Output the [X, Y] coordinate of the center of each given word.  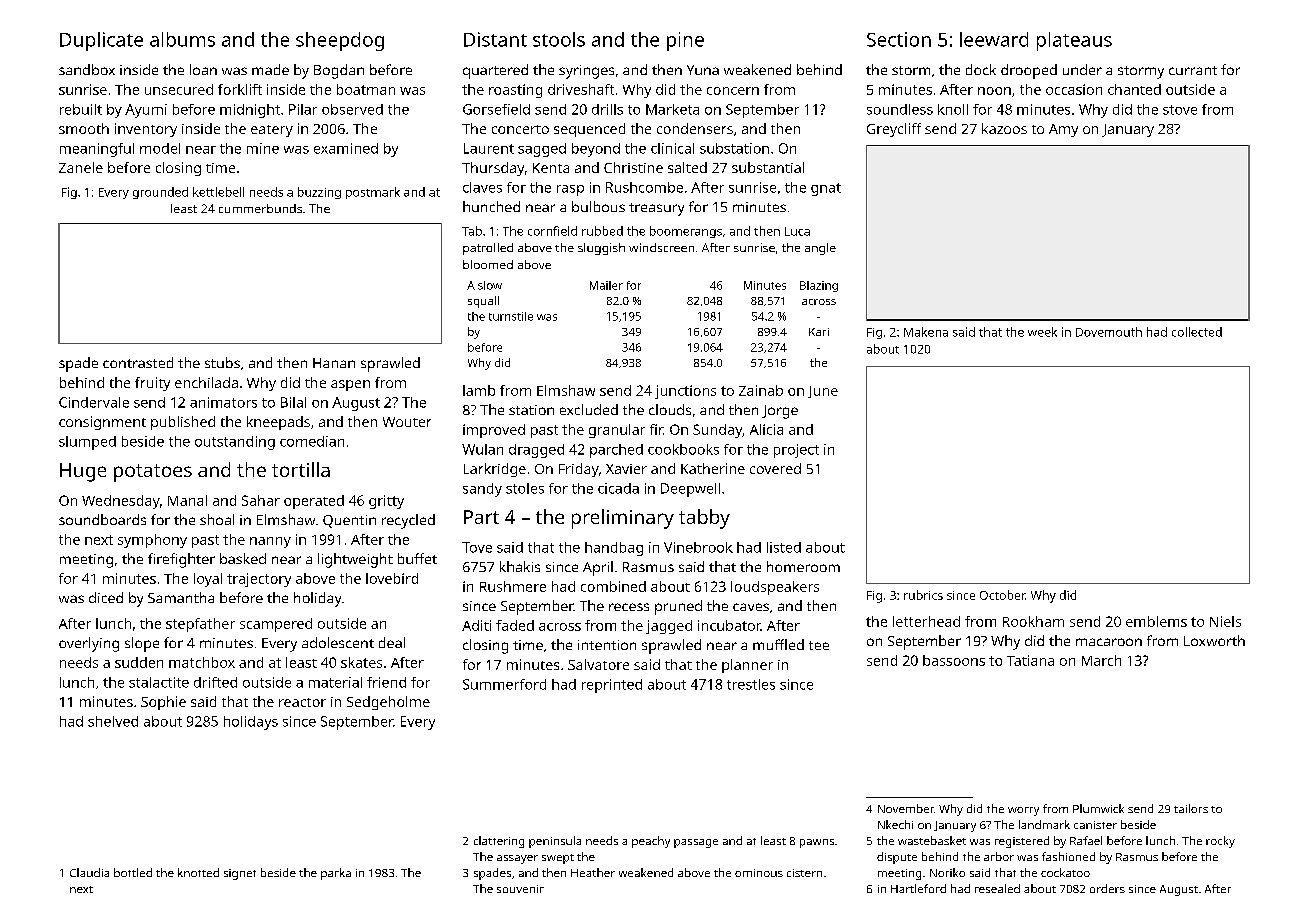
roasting [515, 91]
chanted [1134, 89]
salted [687, 167]
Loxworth [1214, 640]
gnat [826, 189]
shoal [217, 519]
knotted [198, 872]
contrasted [138, 362]
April [598, 568]
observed [352, 109]
